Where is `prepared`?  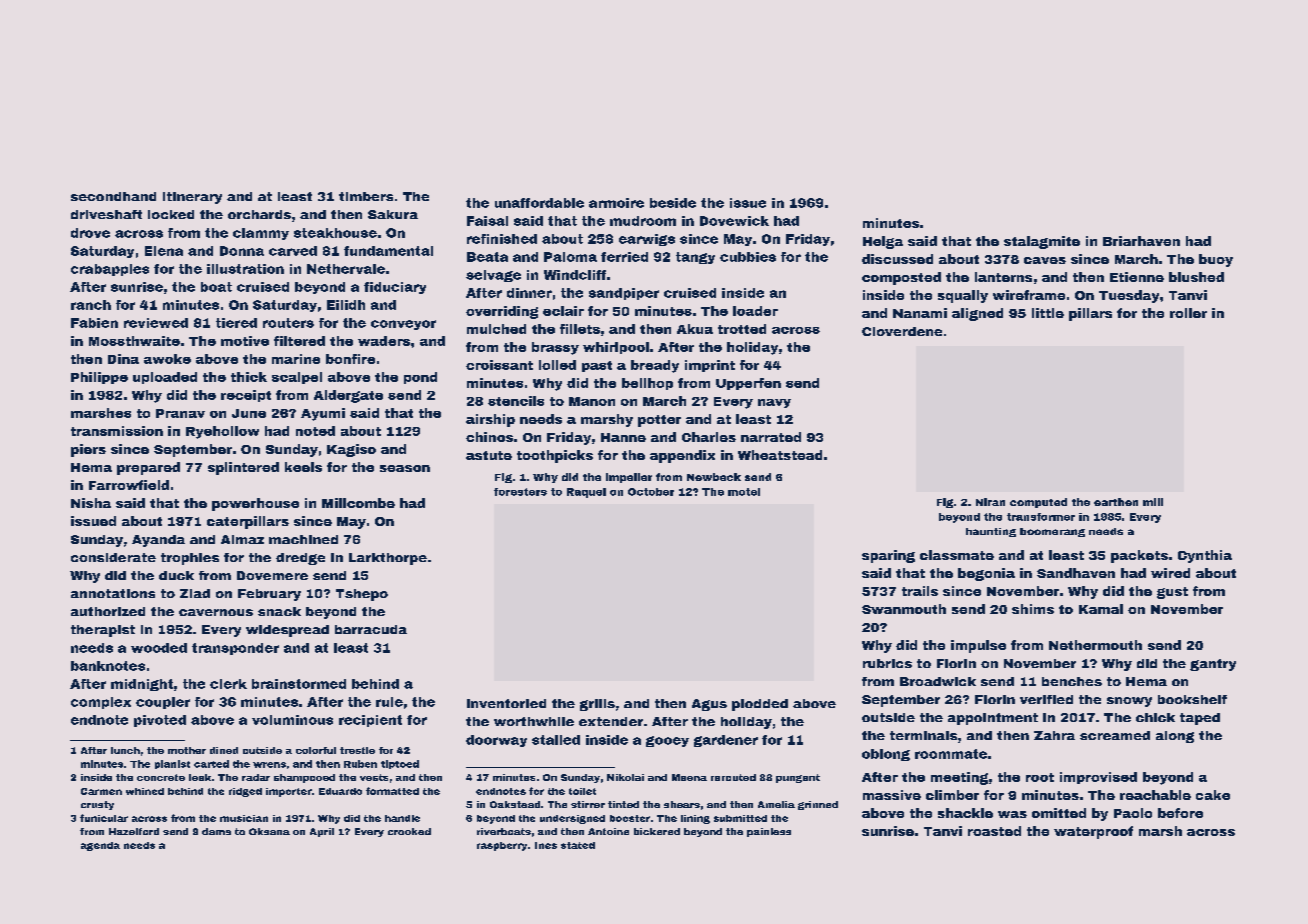
prepared is located at coordinates (148, 468).
